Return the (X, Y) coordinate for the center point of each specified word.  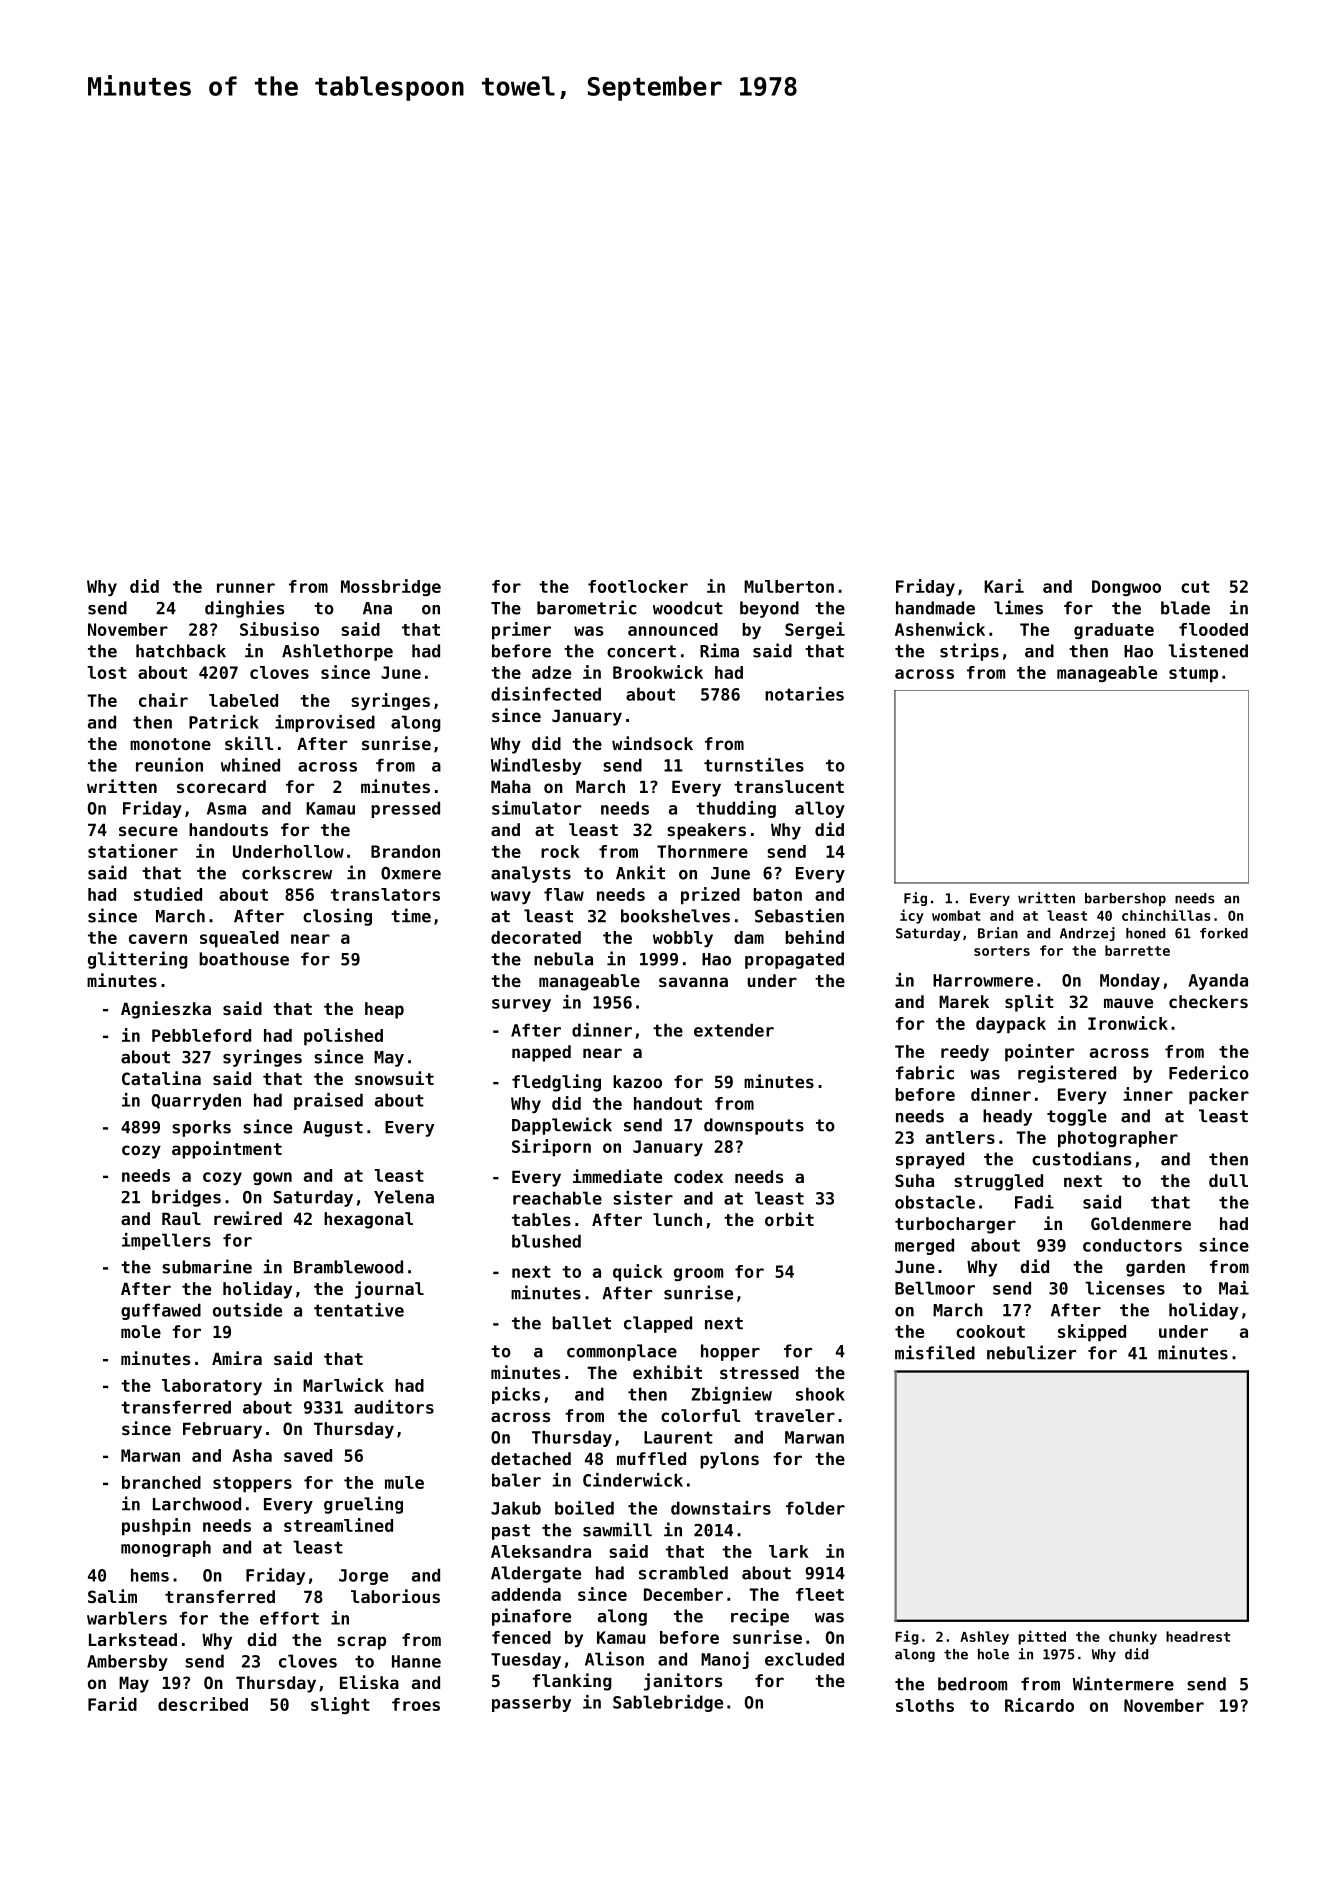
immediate (617, 1176)
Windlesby (536, 766)
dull (1228, 1180)
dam (749, 937)
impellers (166, 1241)
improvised (325, 723)
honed (1145, 933)
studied (168, 894)
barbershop (1125, 899)
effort (289, 1618)
